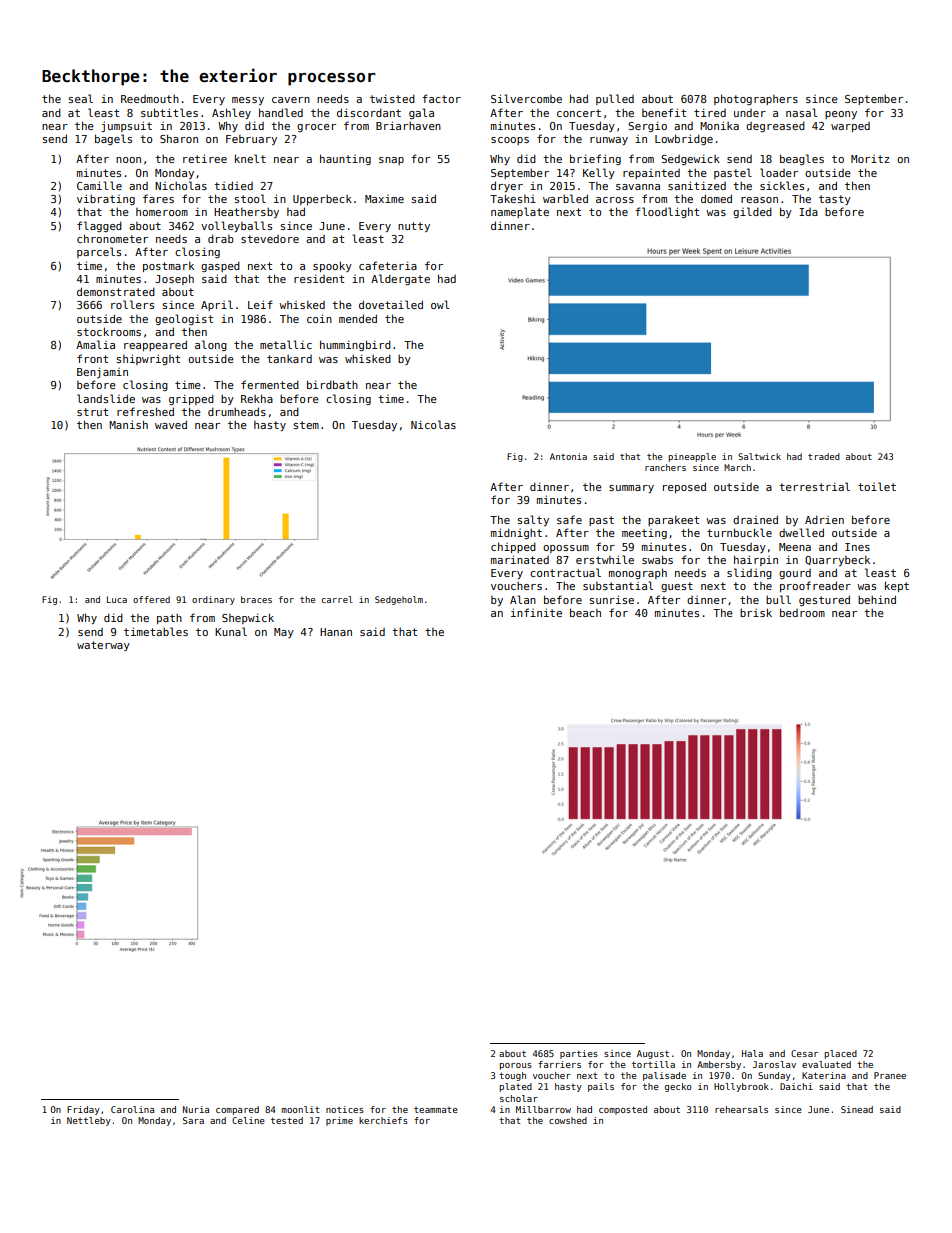 The image size is (952, 1233). What do you see at coordinates (877, 486) in the screenshot?
I see `toilet` at bounding box center [877, 486].
